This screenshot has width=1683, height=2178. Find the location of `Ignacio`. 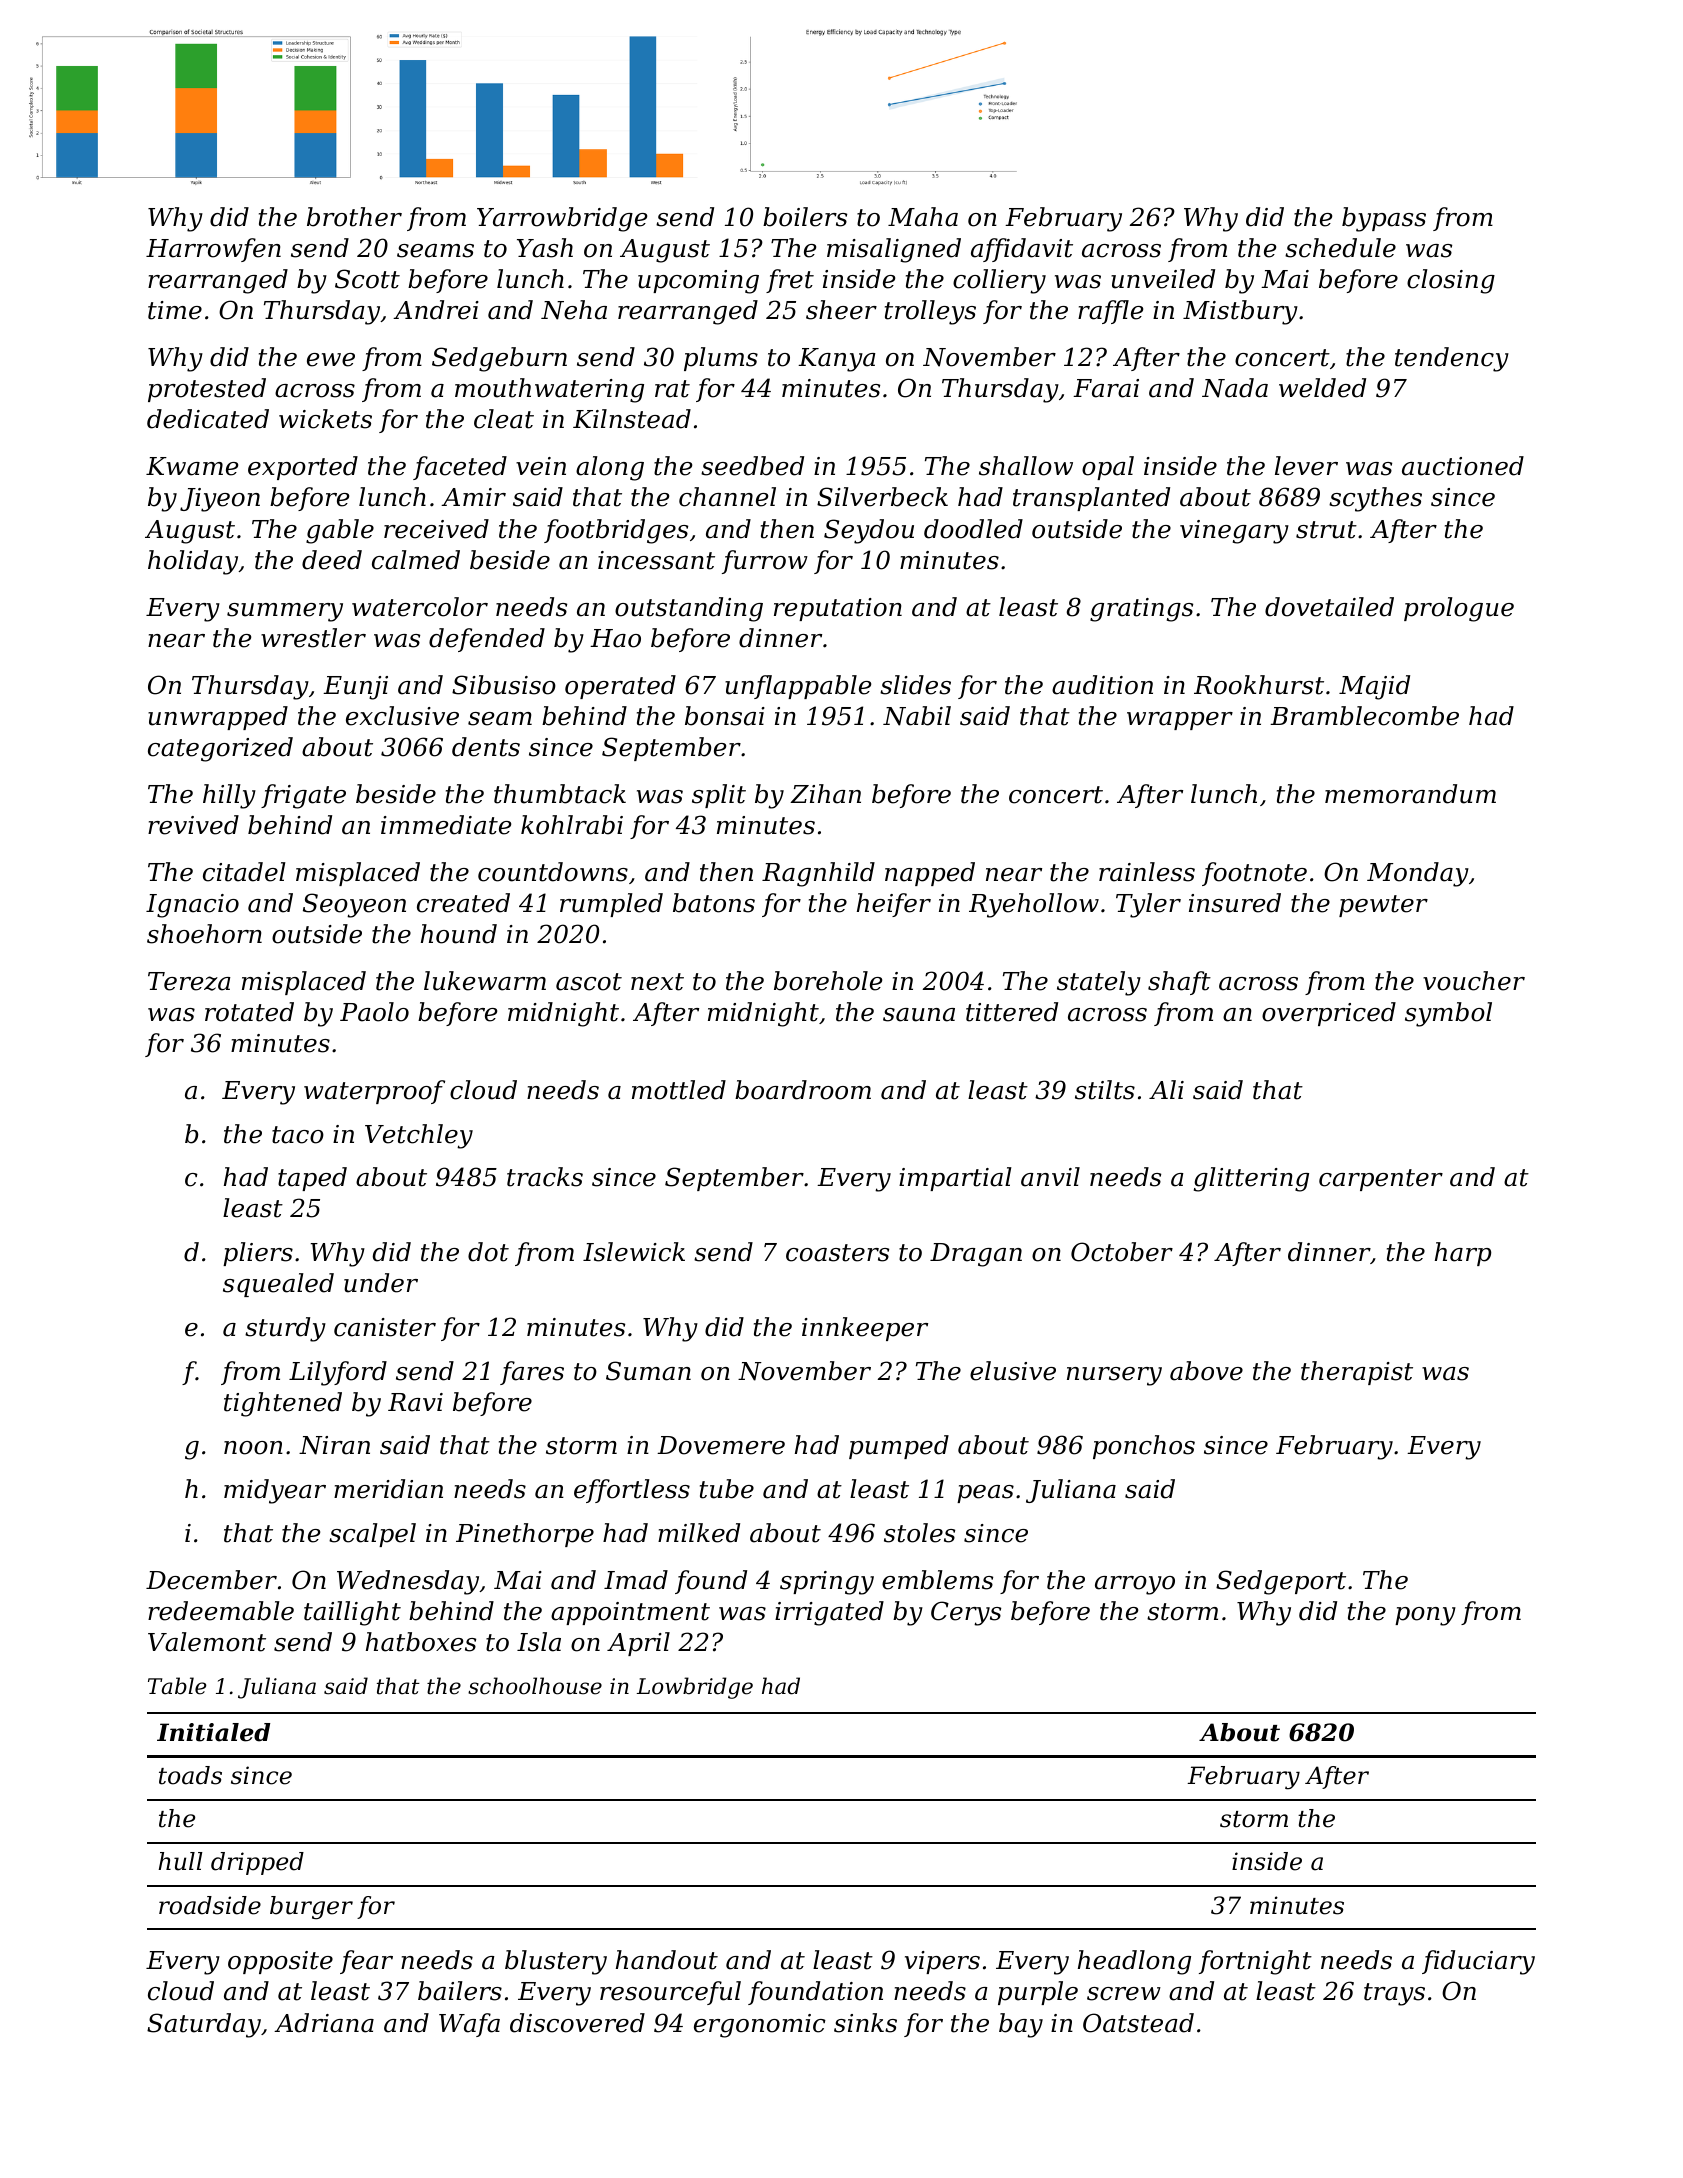

Ignacio is located at coordinates (192, 906).
